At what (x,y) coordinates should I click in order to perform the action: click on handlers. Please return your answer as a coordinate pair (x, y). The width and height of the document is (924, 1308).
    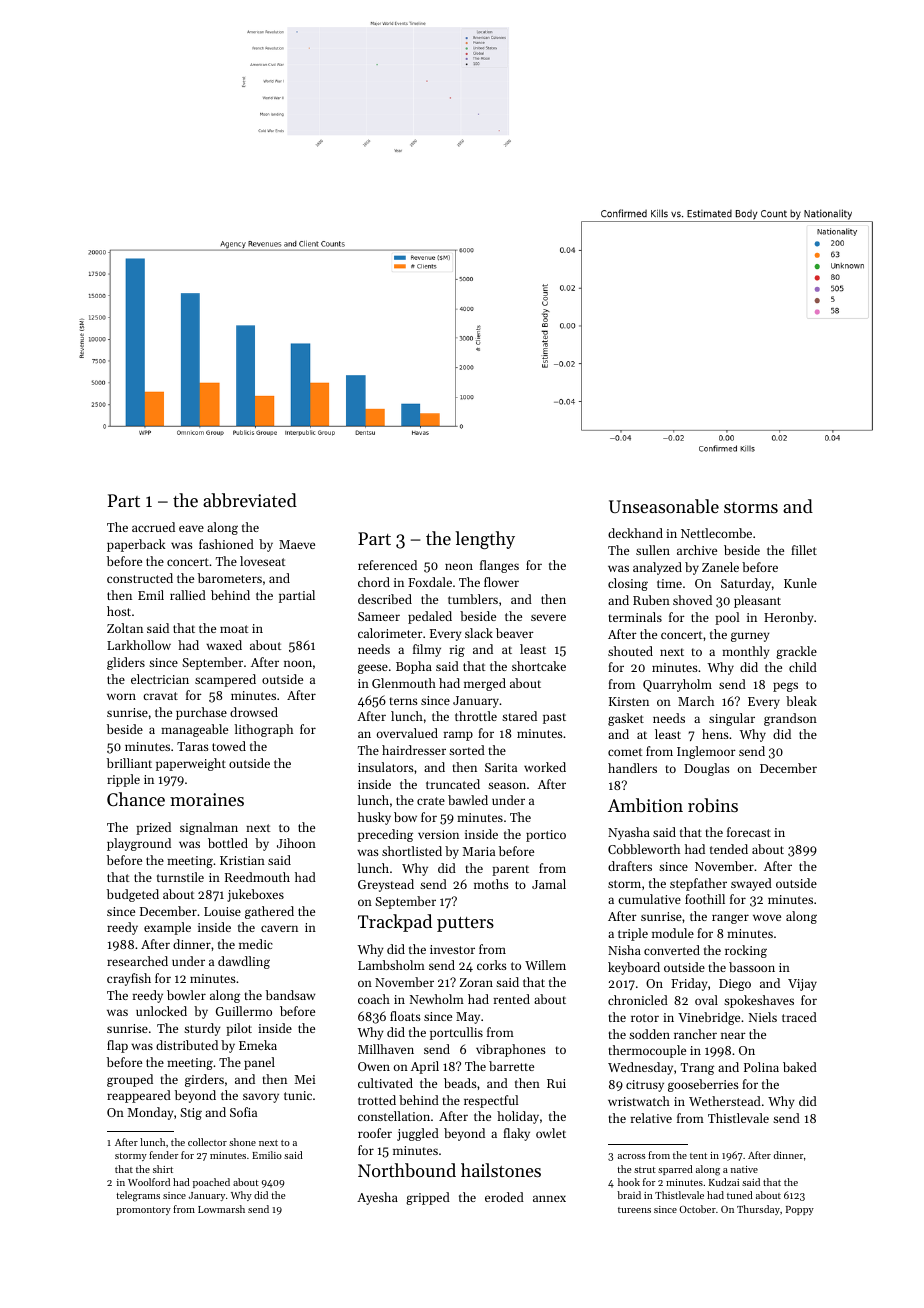
    Looking at the image, I should click on (632, 768).
